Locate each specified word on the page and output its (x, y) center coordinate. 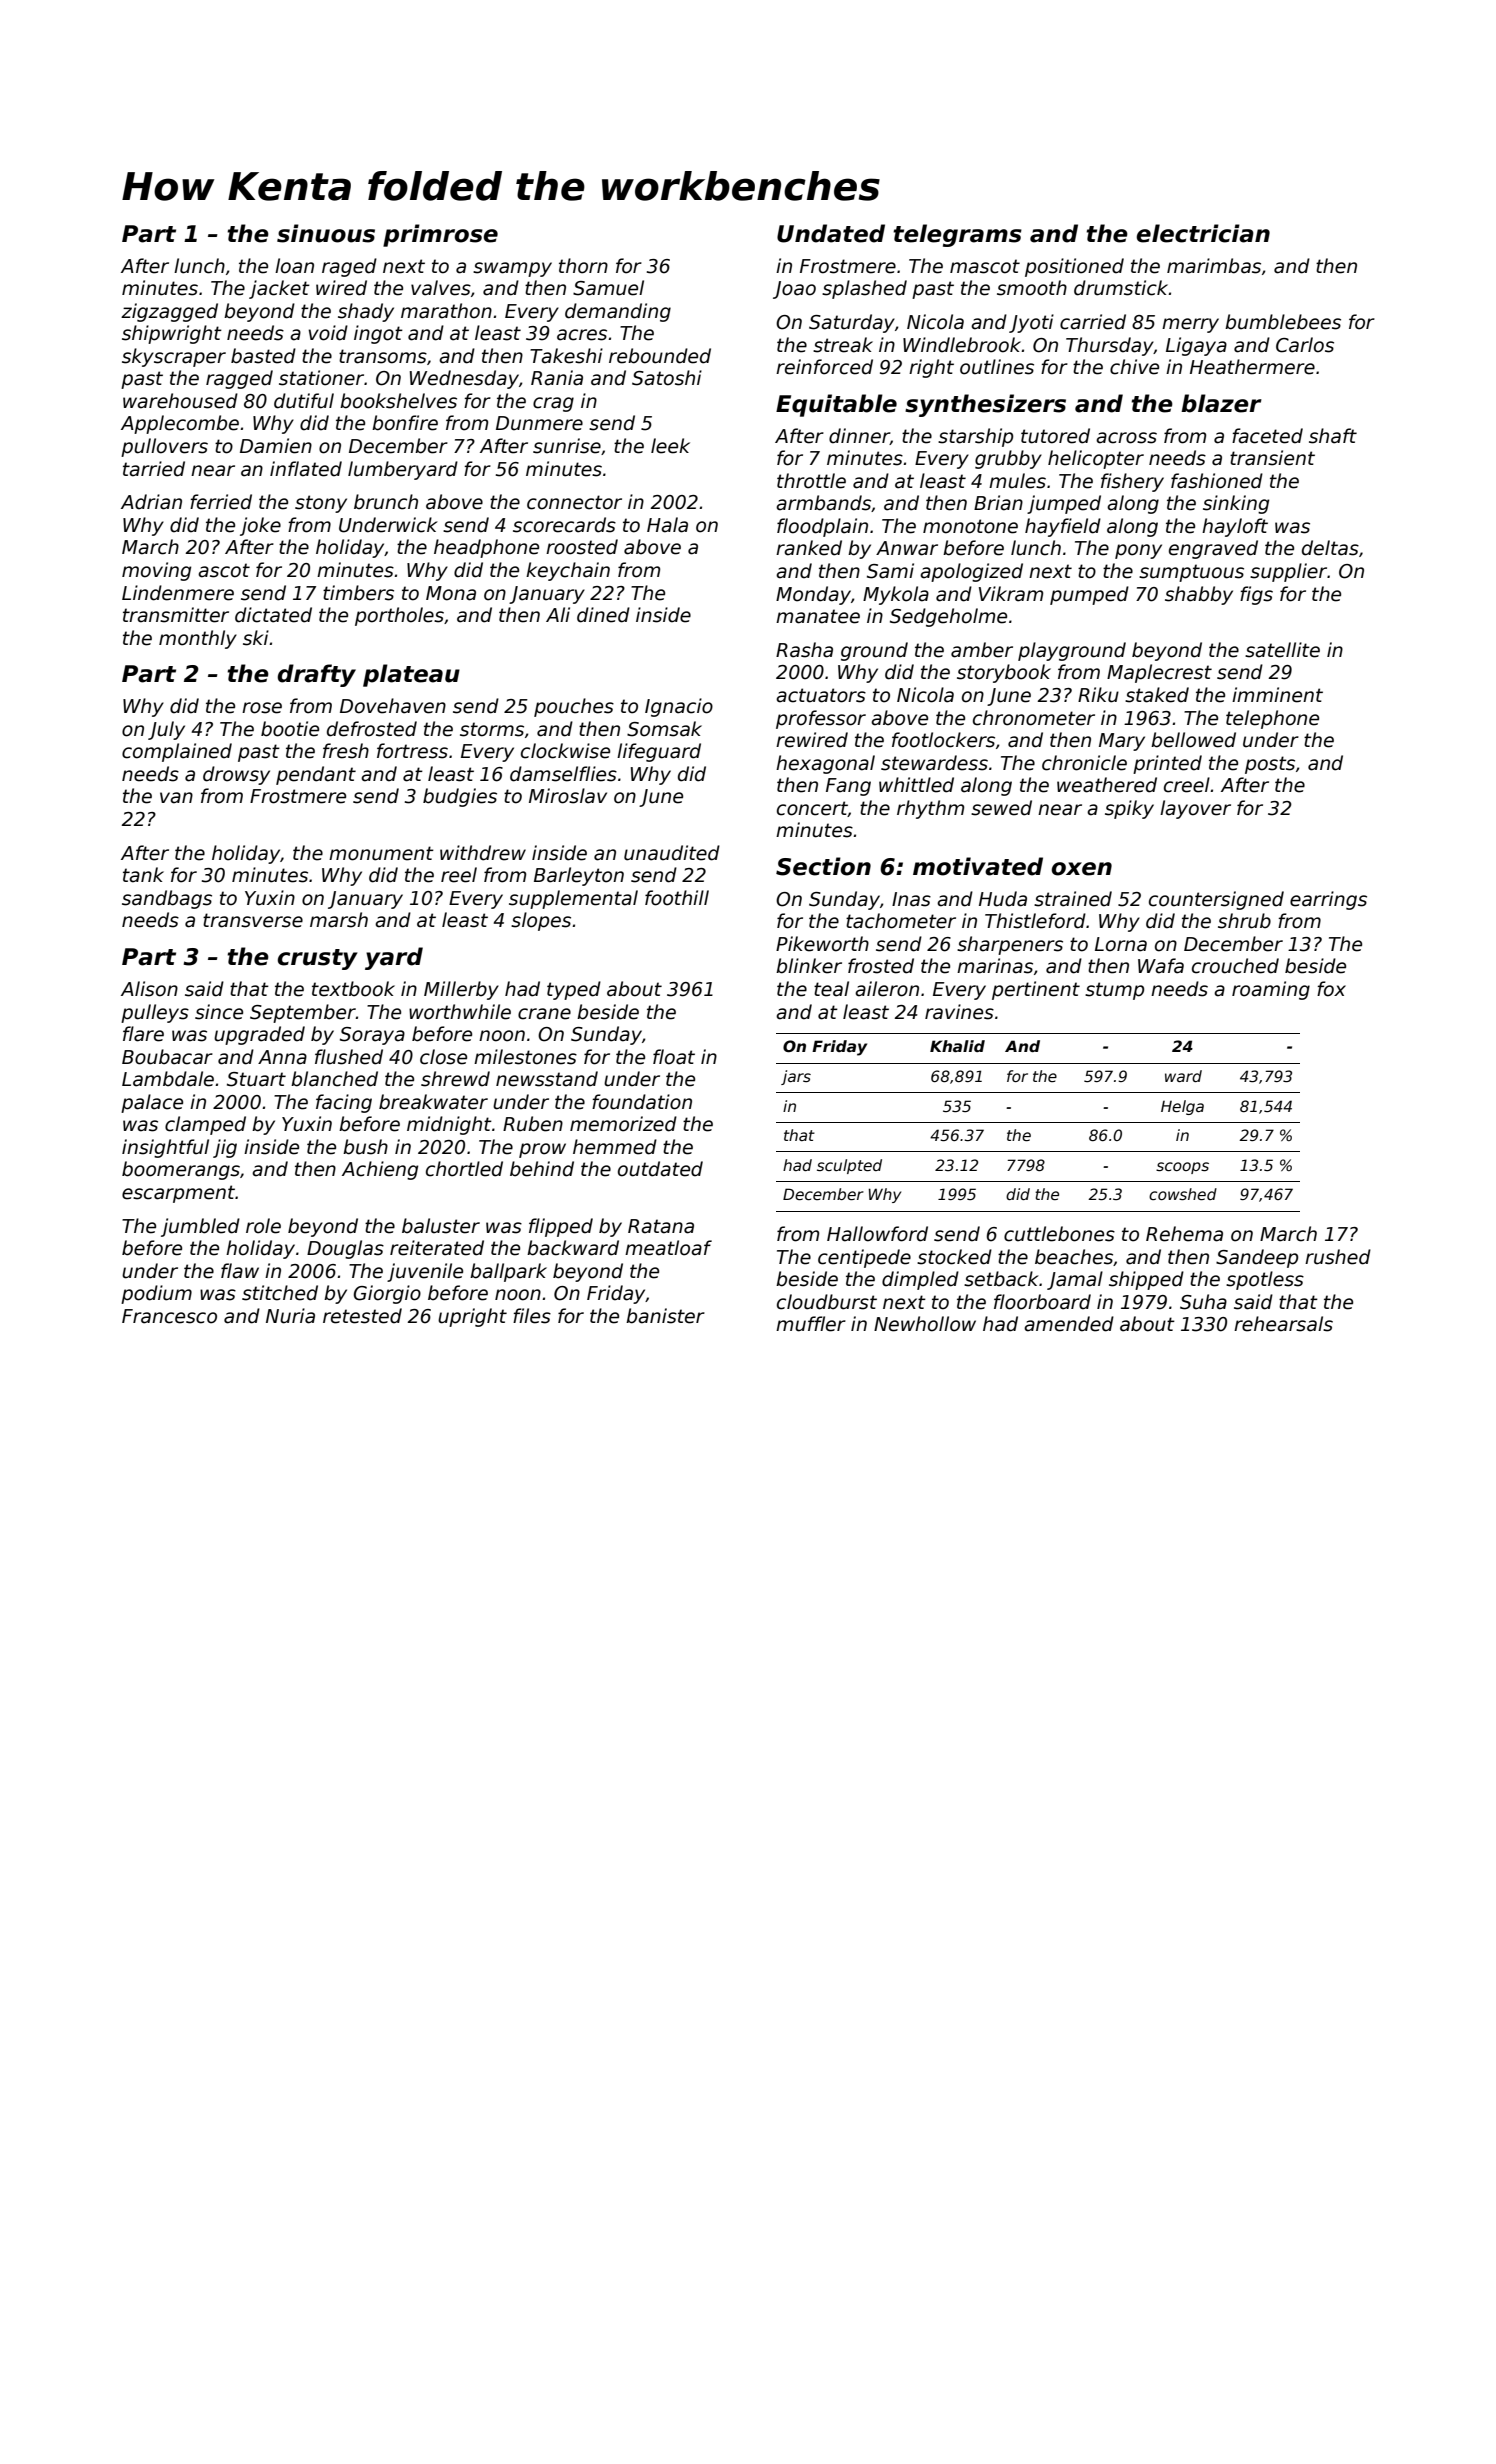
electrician (1203, 233)
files (532, 1316)
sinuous (326, 233)
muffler (811, 1324)
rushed (1338, 1257)
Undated (831, 233)
